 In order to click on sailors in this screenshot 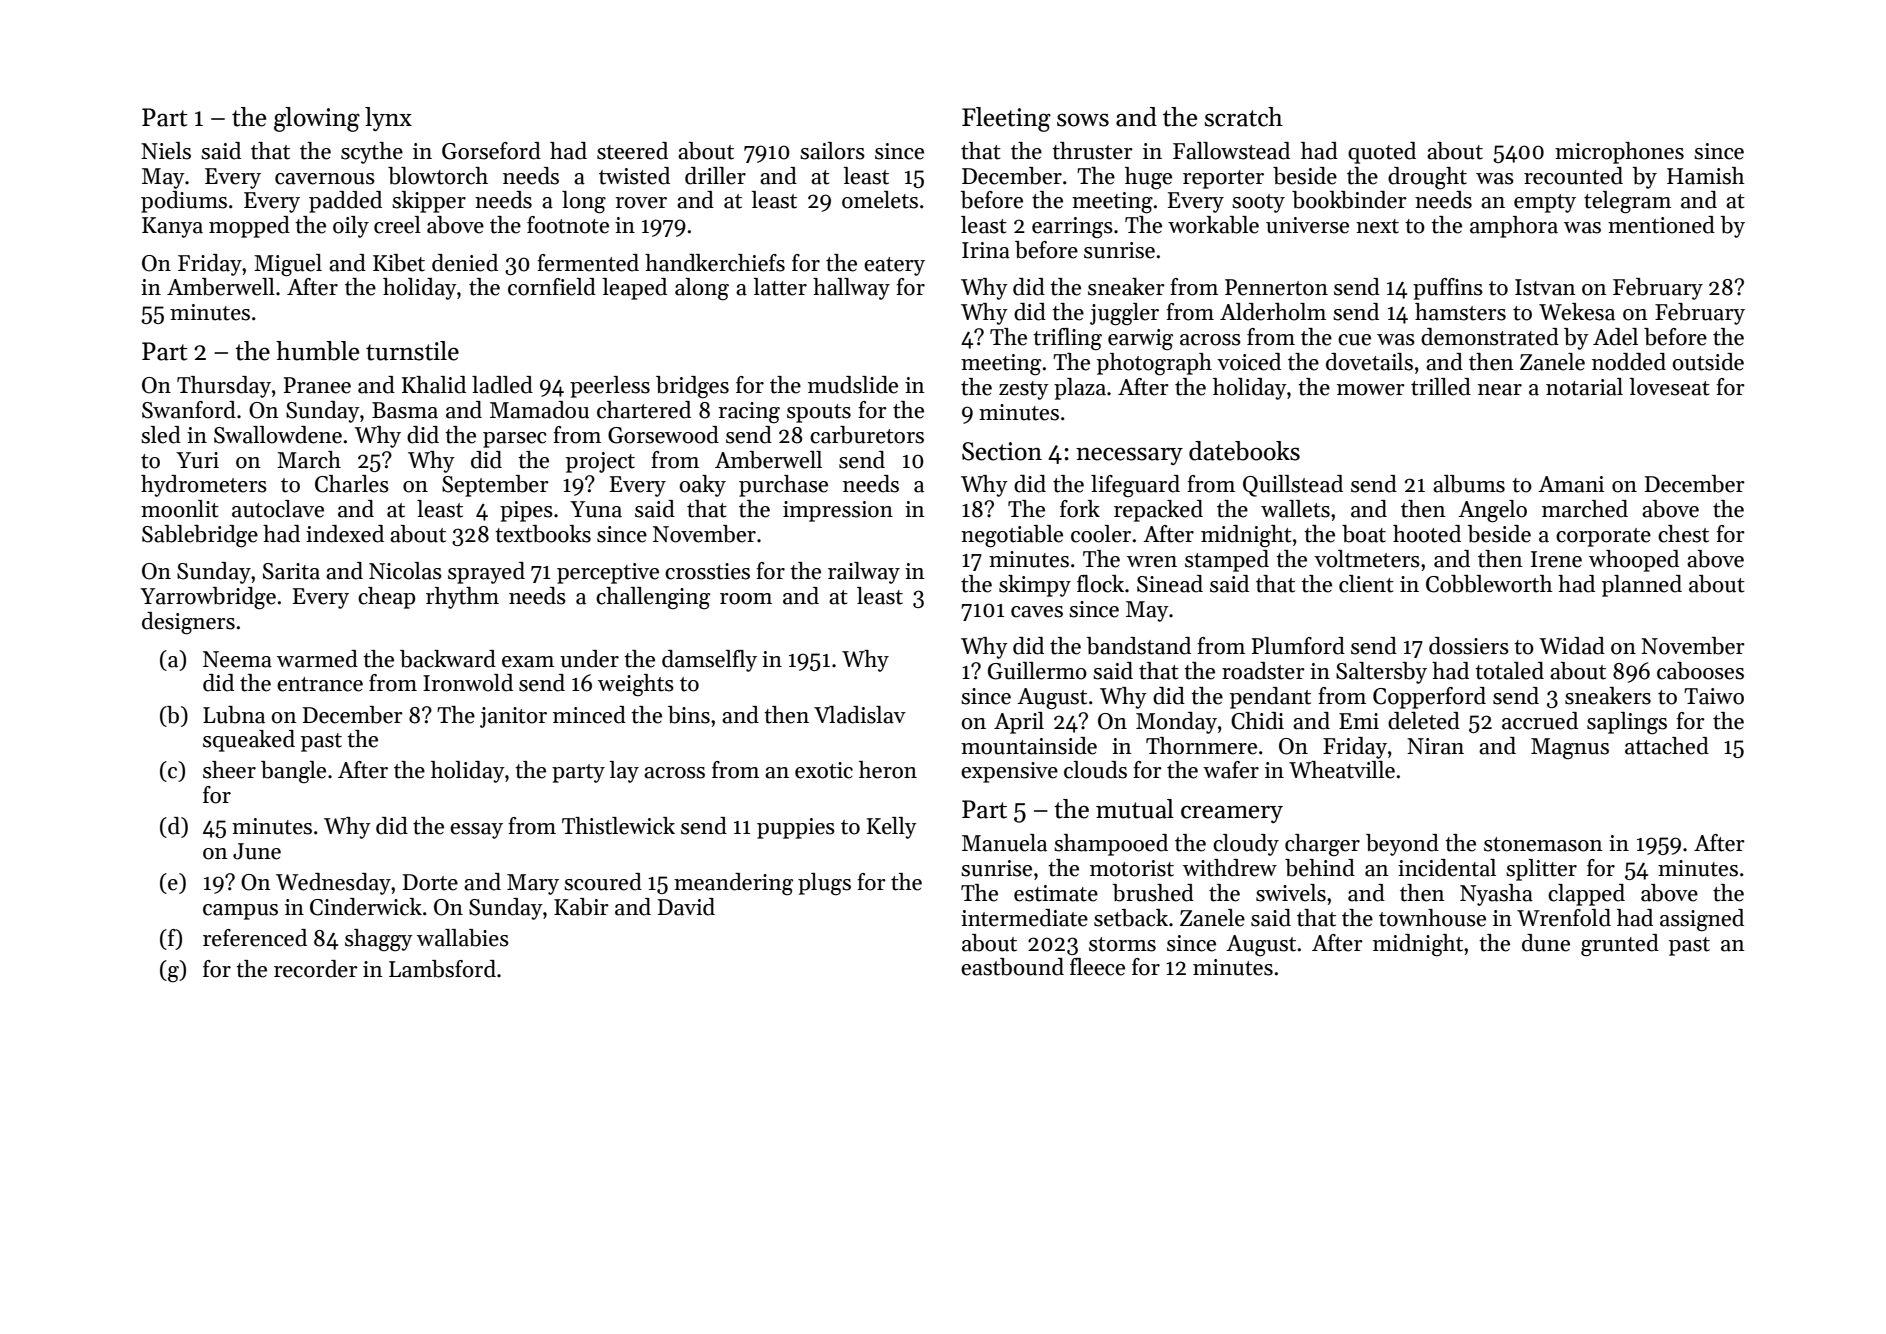, I will do `click(832, 151)`.
